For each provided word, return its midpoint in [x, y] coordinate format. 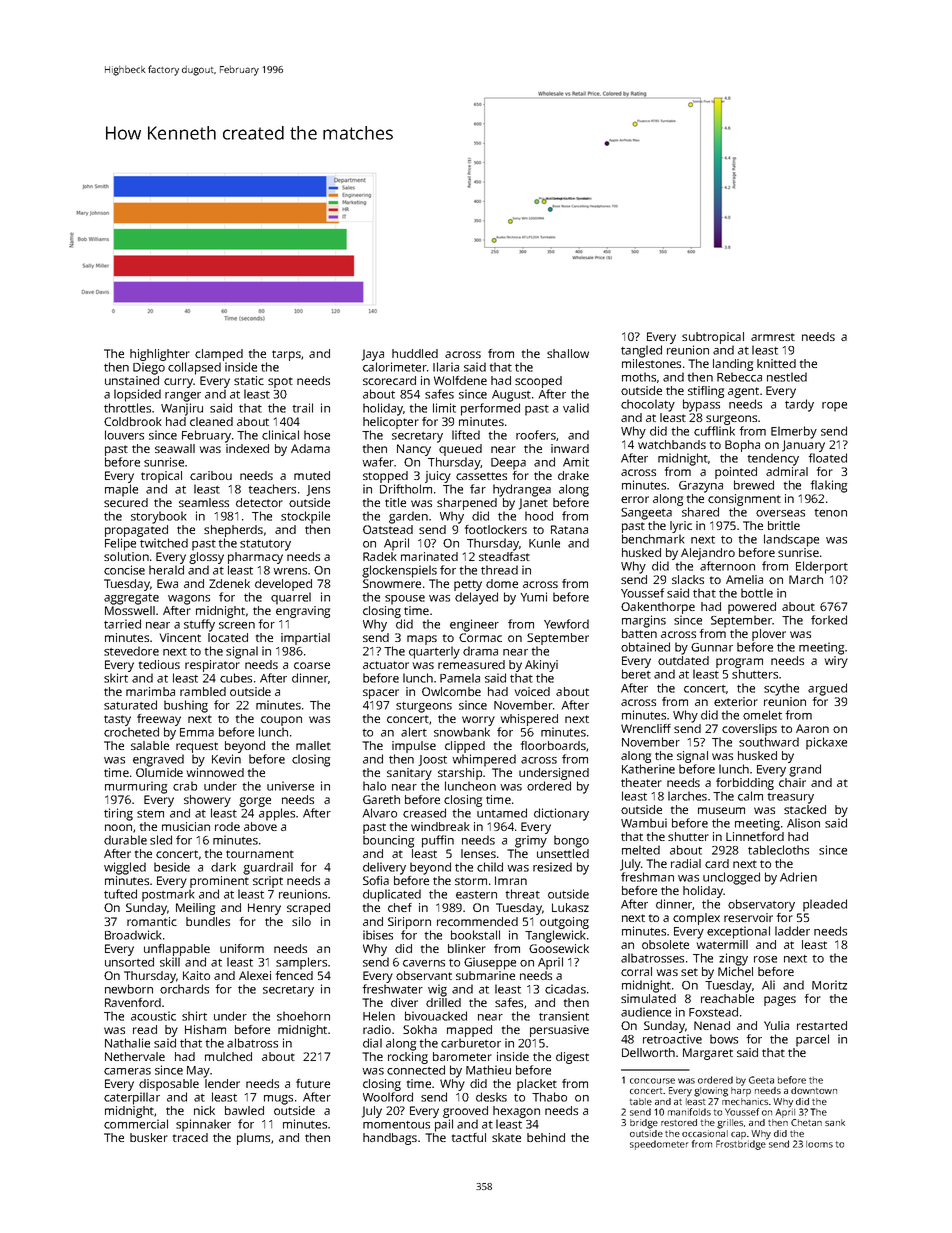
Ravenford [133, 1002]
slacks [688, 579]
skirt [116, 678]
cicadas [565, 989]
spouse [405, 600]
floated [828, 458]
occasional [705, 1133]
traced [190, 1137]
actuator [386, 665]
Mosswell [130, 610]
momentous [396, 1125]
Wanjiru [182, 409]
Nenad [712, 1025]
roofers [536, 435]
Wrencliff [646, 728]
